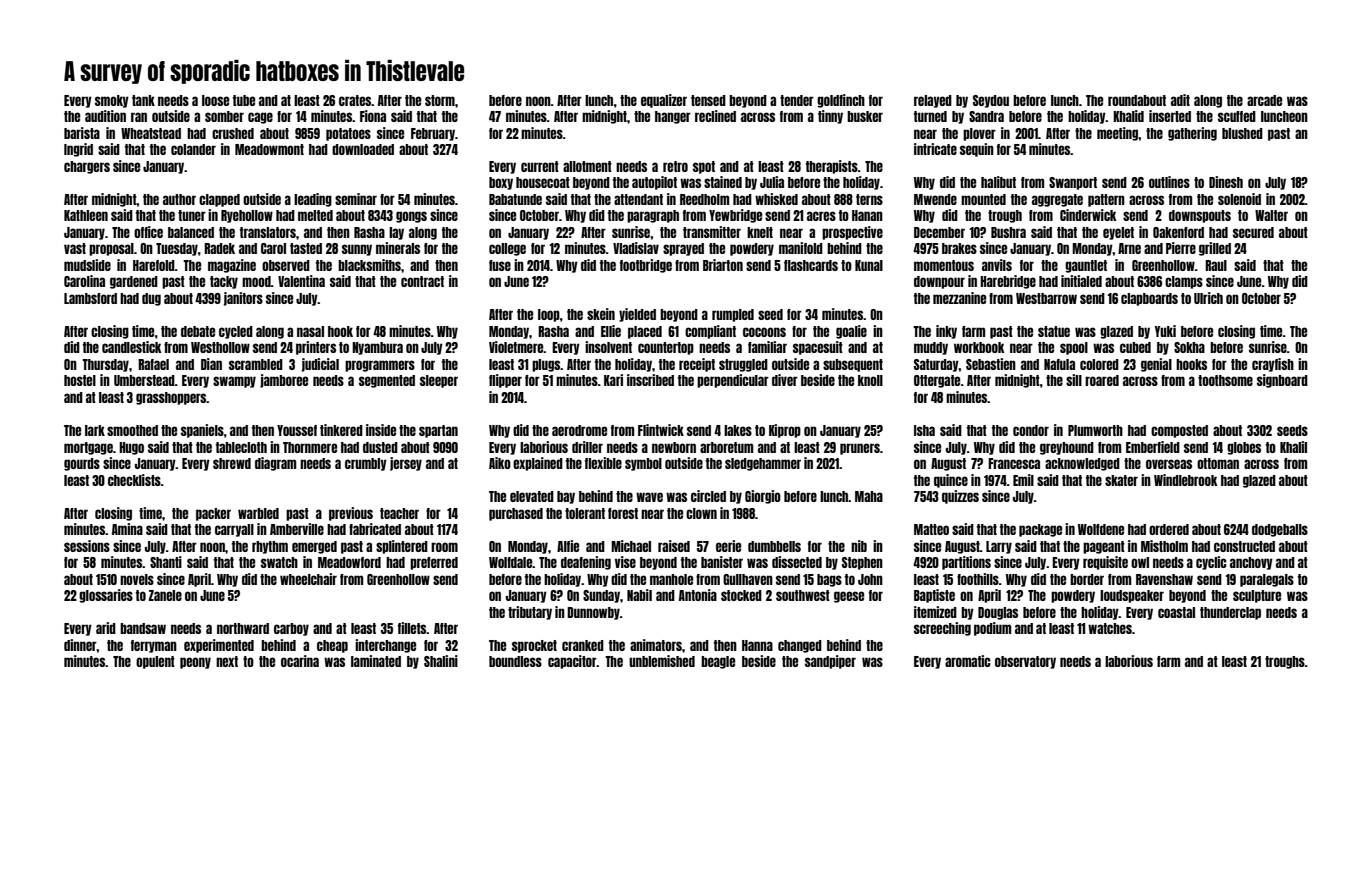  What do you see at coordinates (213, 514) in the screenshot?
I see `packer` at bounding box center [213, 514].
